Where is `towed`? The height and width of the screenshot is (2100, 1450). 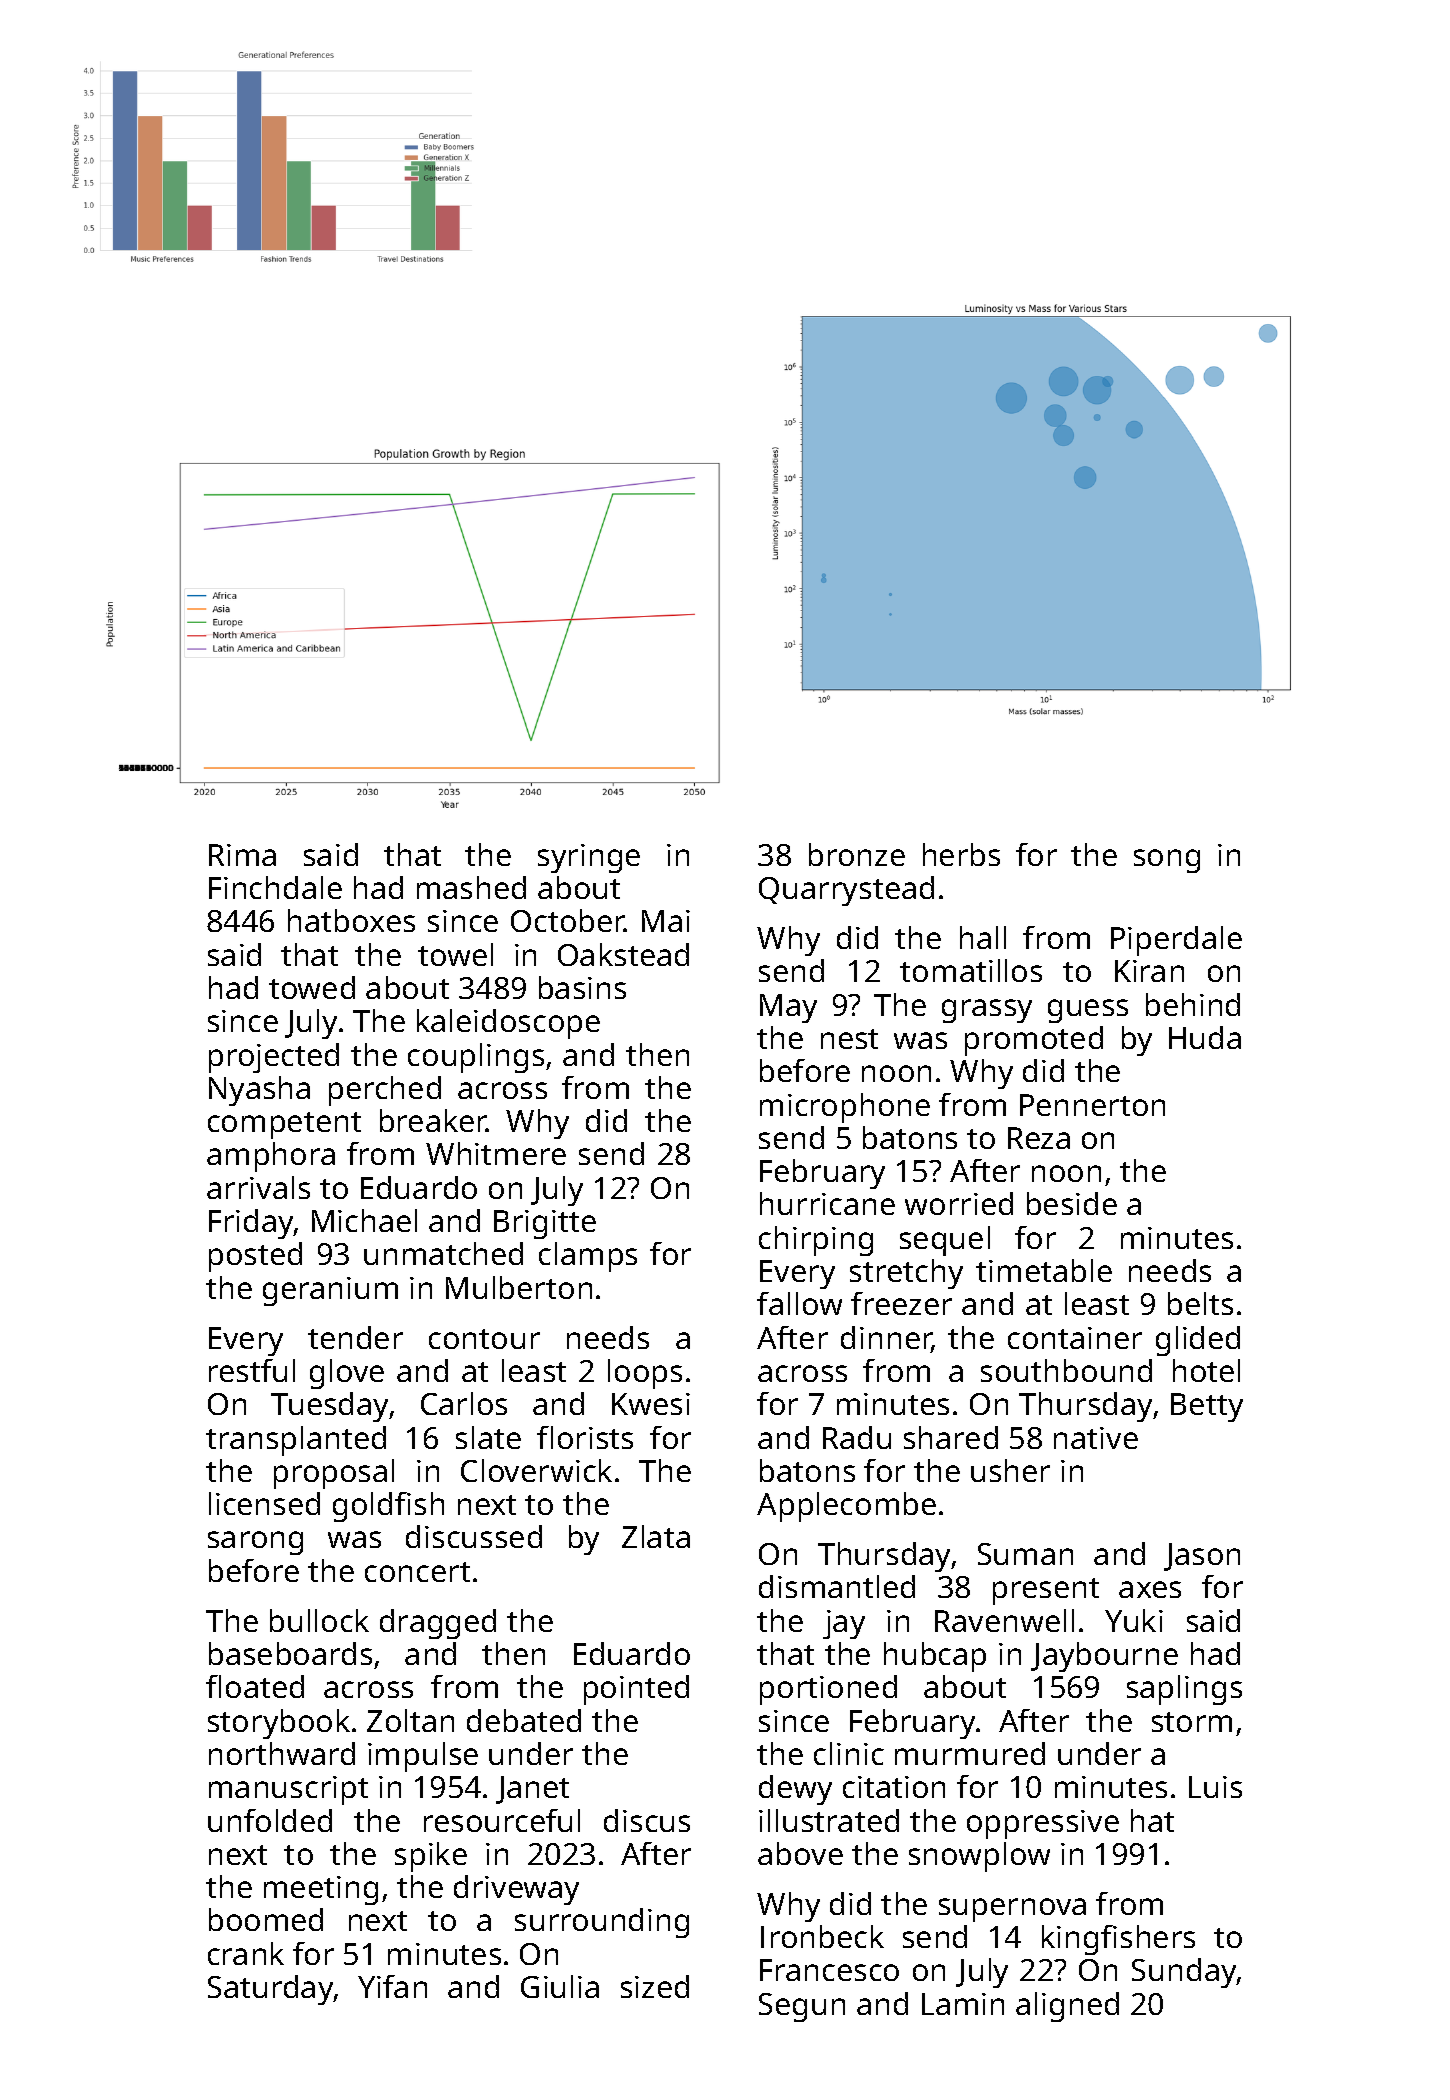
towed is located at coordinates (312, 987).
